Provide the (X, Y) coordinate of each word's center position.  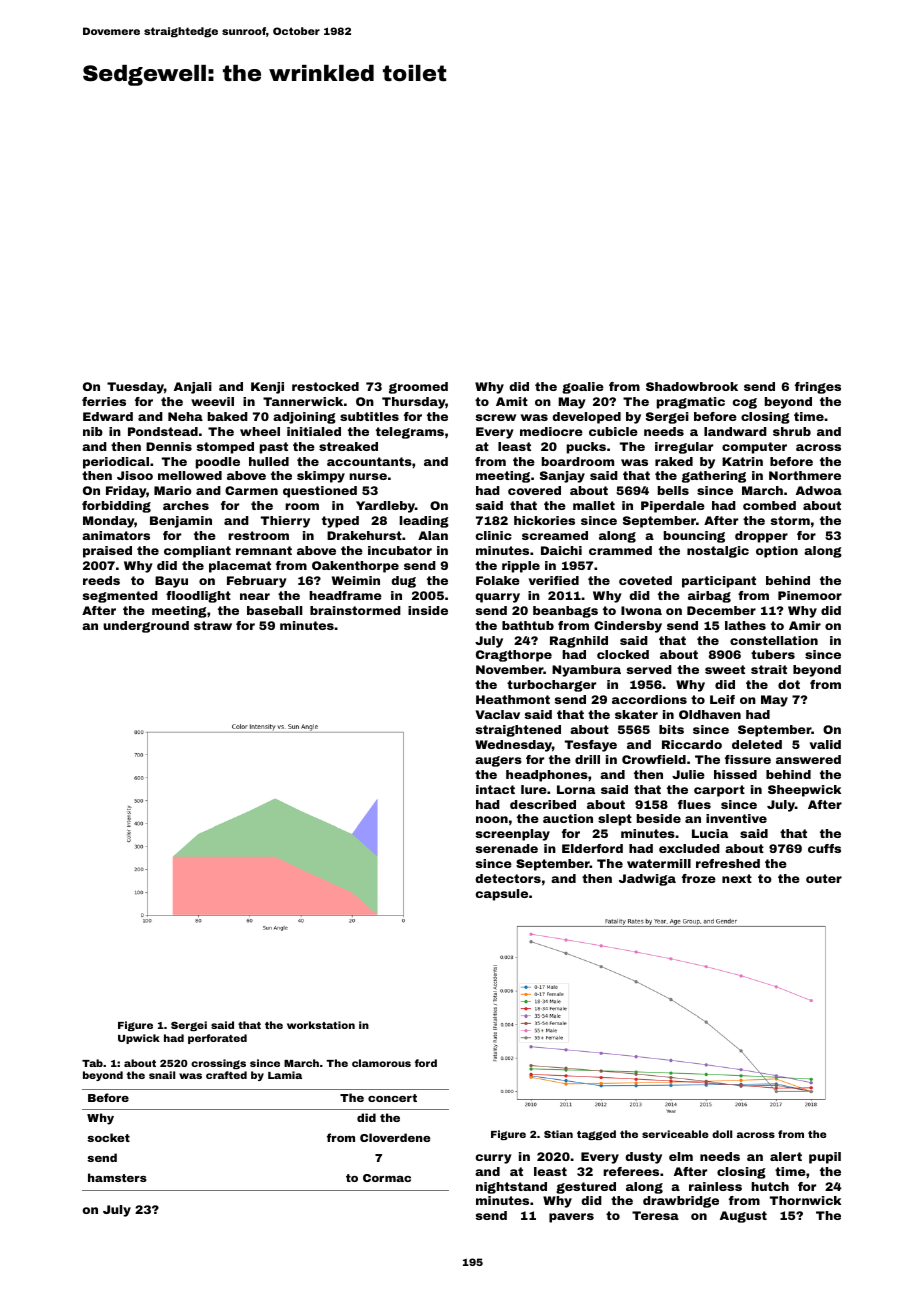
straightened (518, 731)
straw (213, 625)
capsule (502, 895)
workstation (321, 1025)
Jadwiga (647, 880)
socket (108, 1137)
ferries (104, 401)
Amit (512, 401)
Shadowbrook (692, 386)
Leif (722, 699)
